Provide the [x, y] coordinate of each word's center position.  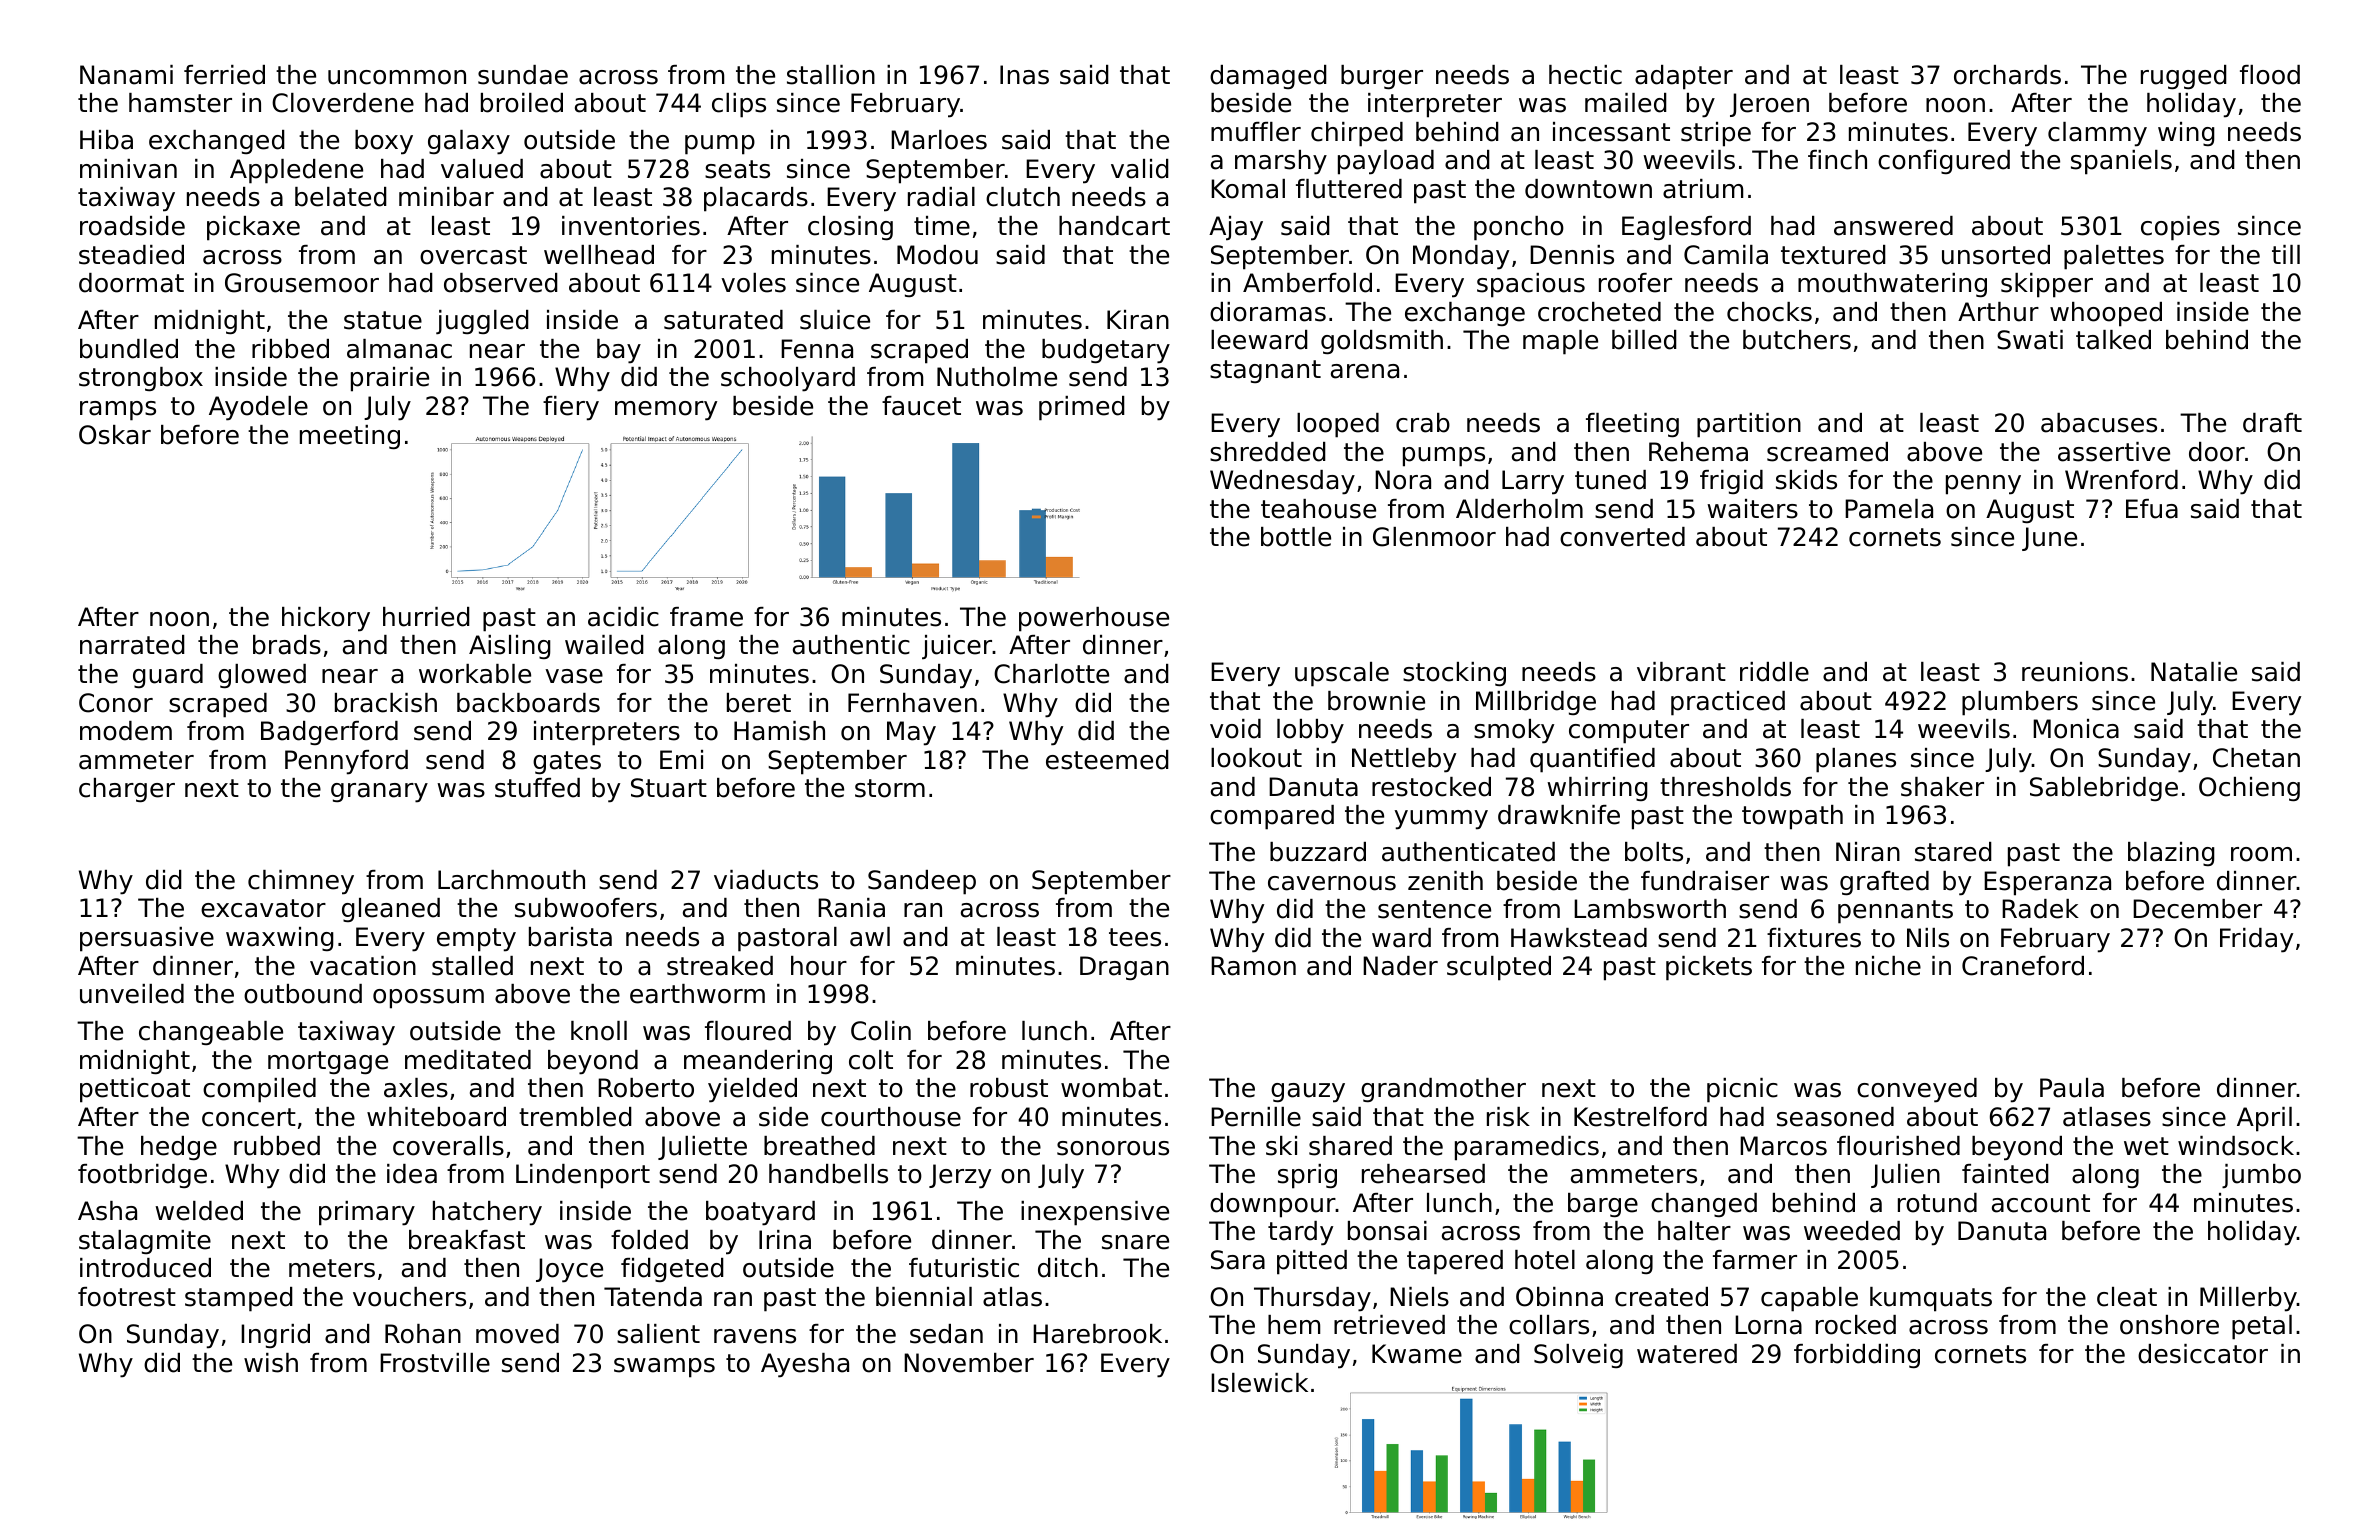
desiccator [2203, 1354]
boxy [384, 142]
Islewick [1259, 1383]
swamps [664, 1368]
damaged [1268, 77]
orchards [2007, 75]
